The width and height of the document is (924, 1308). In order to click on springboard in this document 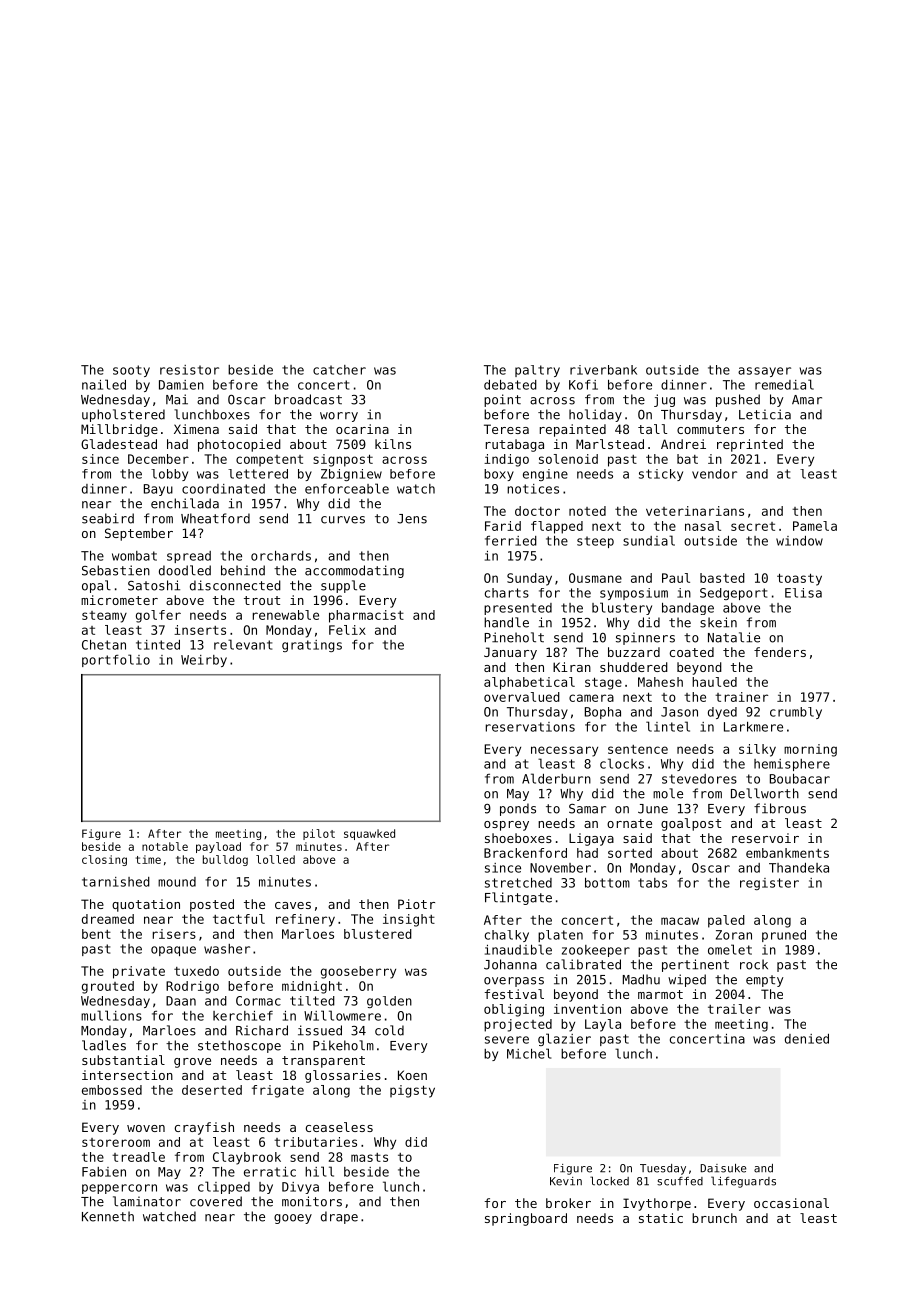, I will do `click(526, 1219)`.
